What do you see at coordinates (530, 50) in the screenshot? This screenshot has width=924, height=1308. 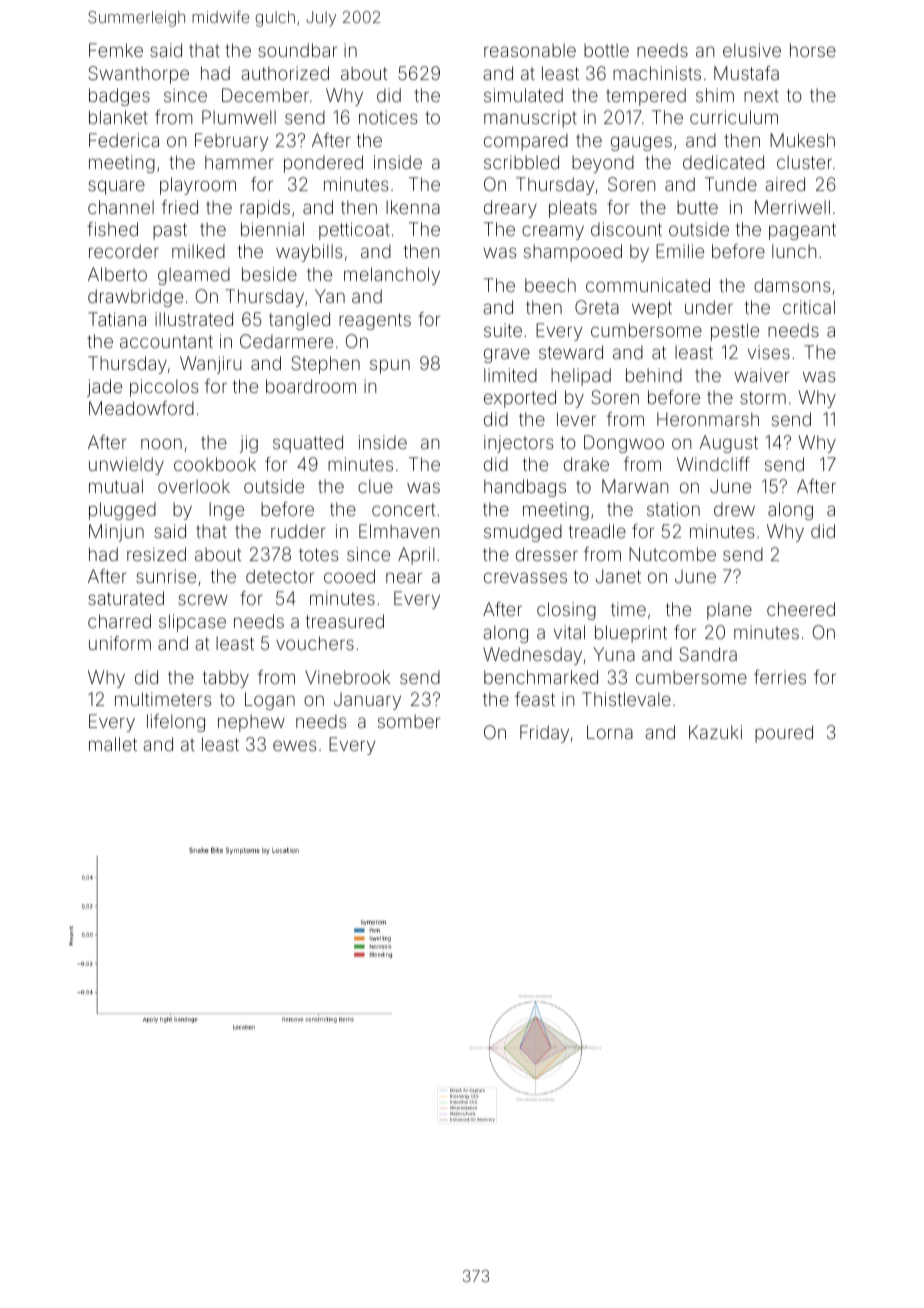 I see `reasonable` at bounding box center [530, 50].
